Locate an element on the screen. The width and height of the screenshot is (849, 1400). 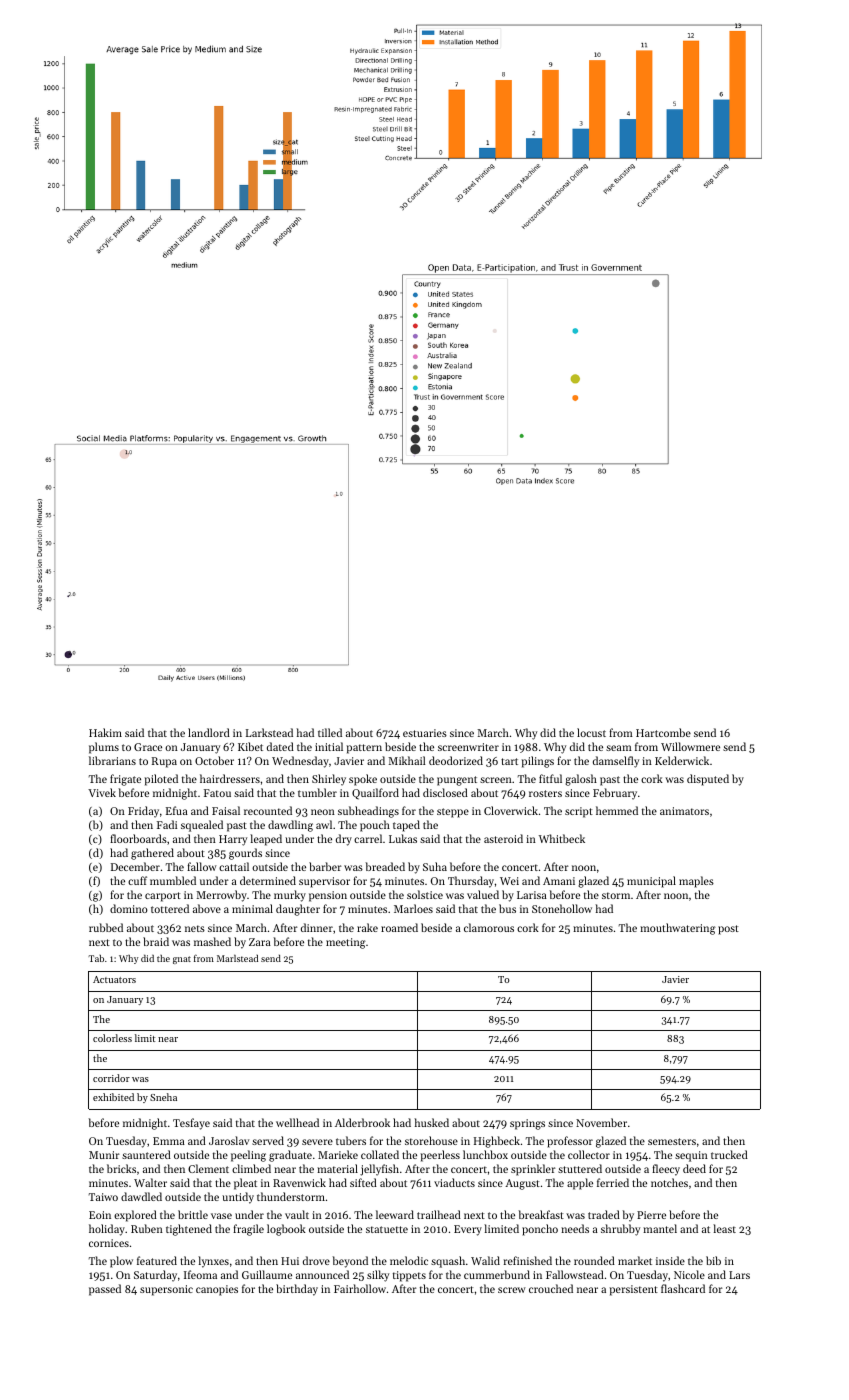
graduate is located at coordinates (290, 1156).
